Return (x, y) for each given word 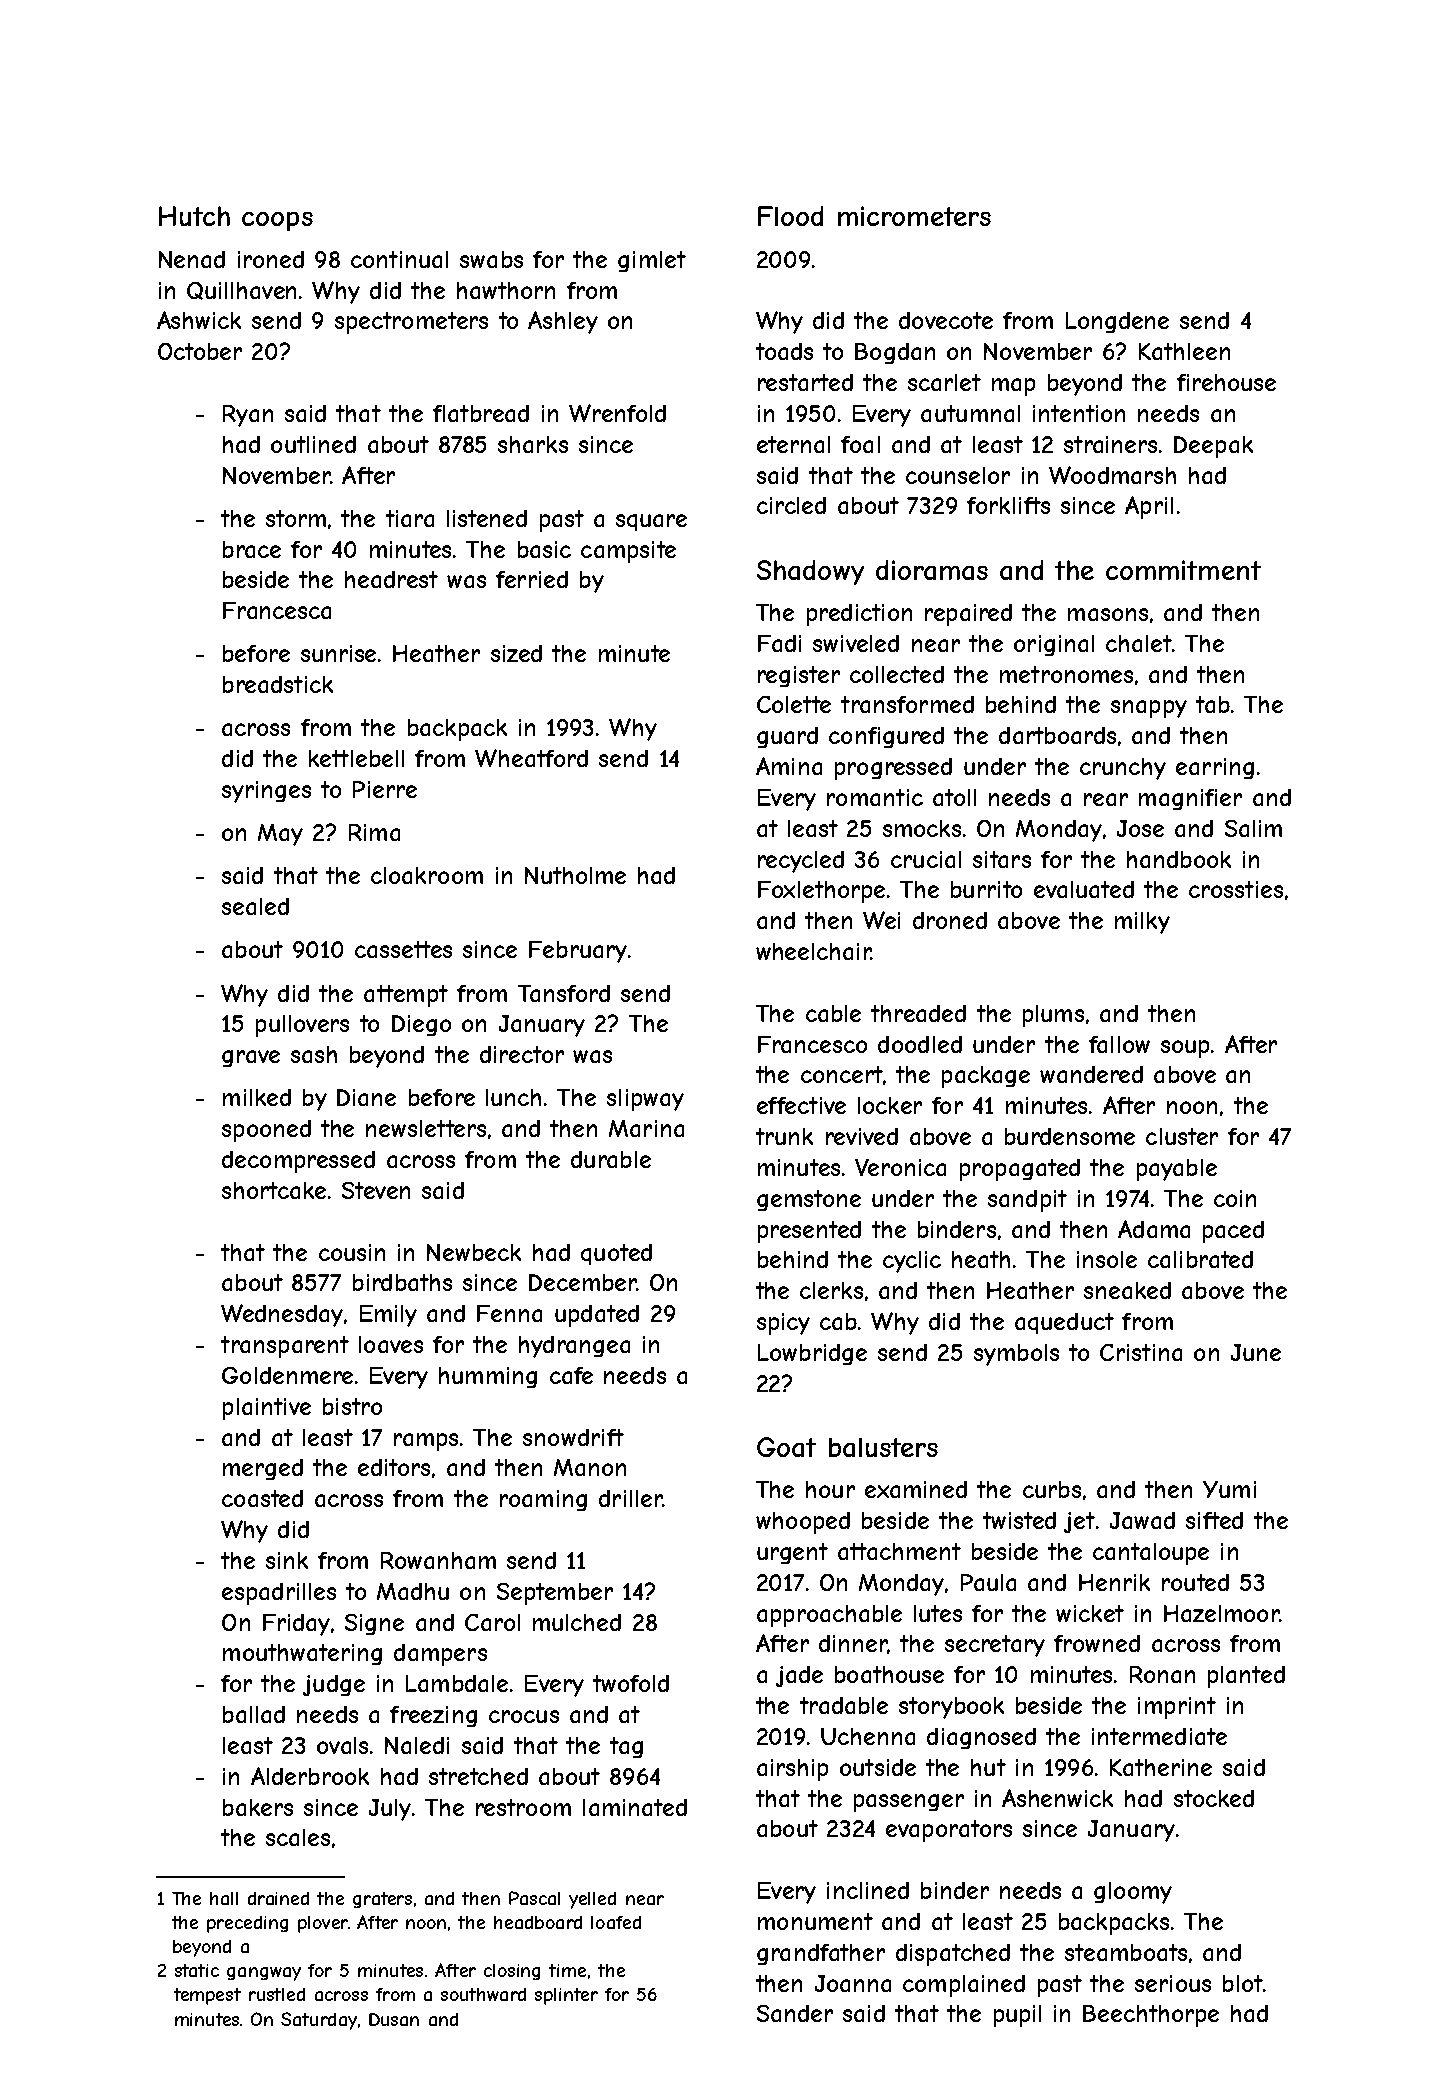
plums (1053, 1016)
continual (399, 259)
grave (251, 1058)
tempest (207, 1996)
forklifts (1008, 505)
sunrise (338, 653)
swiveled (856, 643)
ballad (254, 1714)
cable (833, 1013)
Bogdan (895, 353)
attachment (899, 1551)
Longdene (1117, 322)
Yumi (1229, 1489)
